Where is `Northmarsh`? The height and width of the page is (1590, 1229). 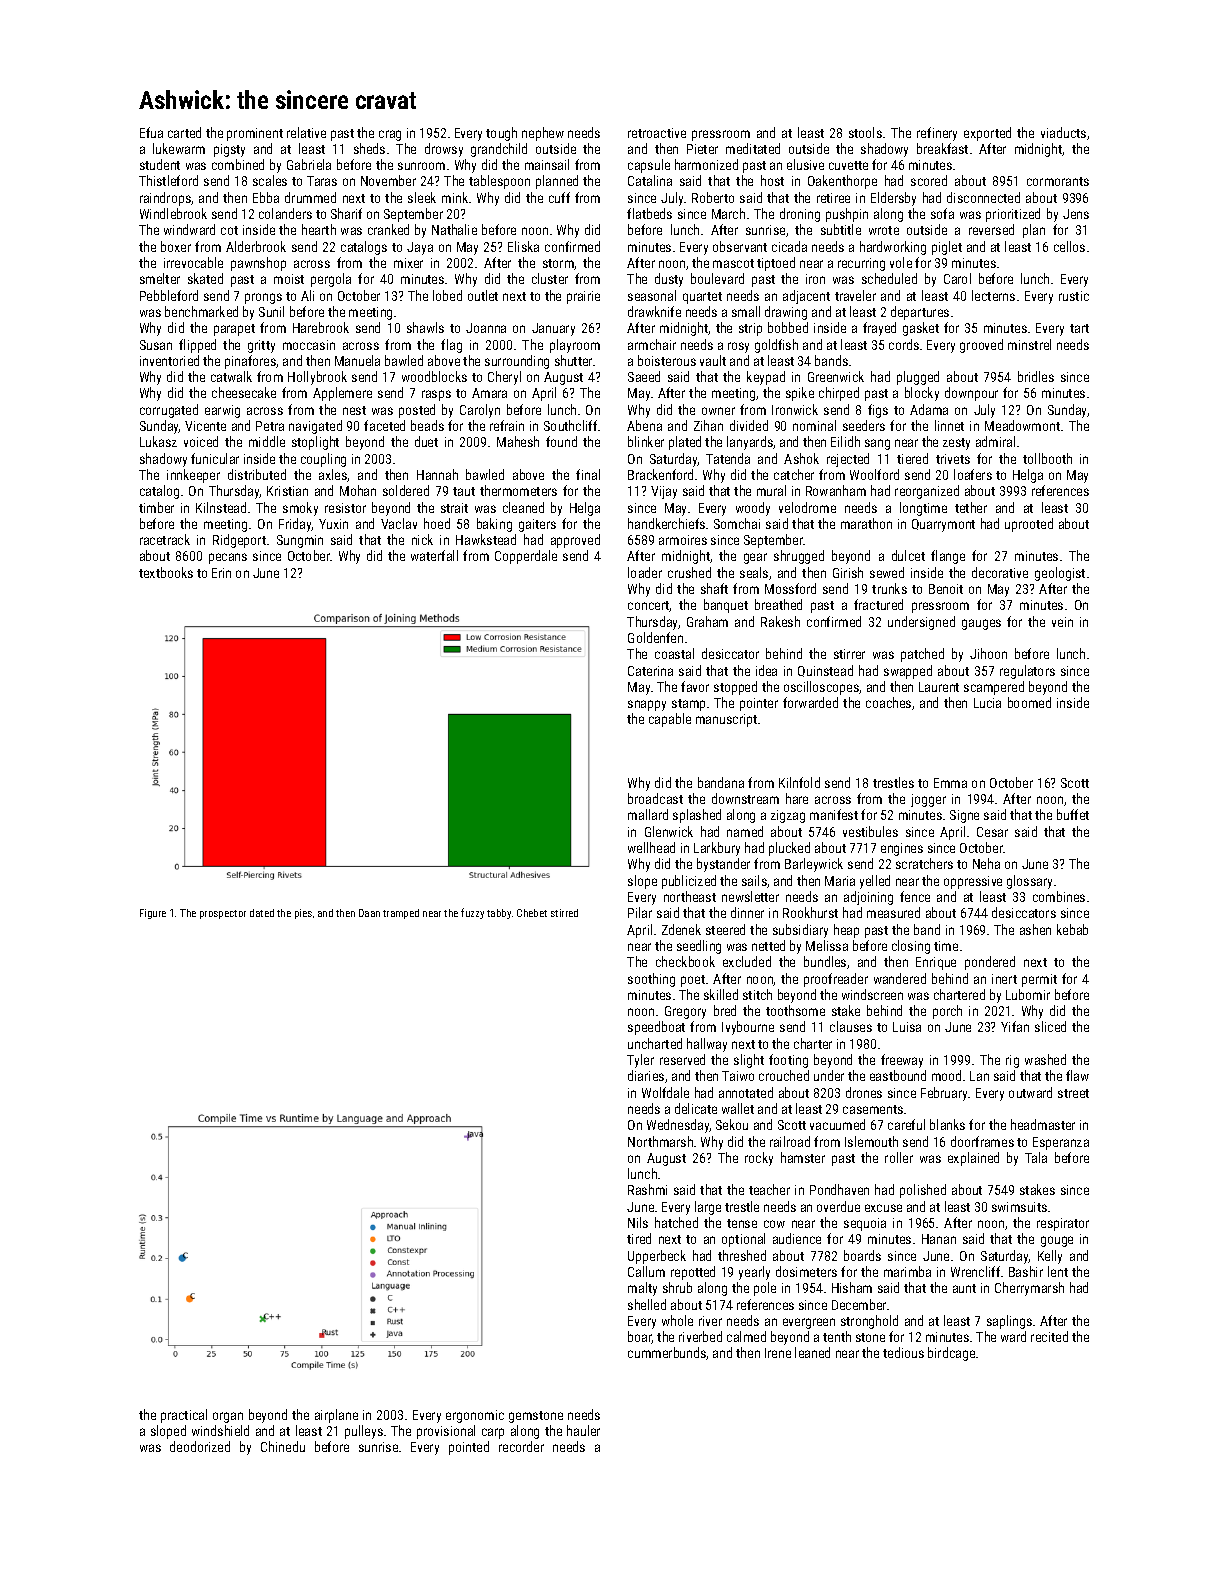 Northmarsh is located at coordinates (660, 1141).
